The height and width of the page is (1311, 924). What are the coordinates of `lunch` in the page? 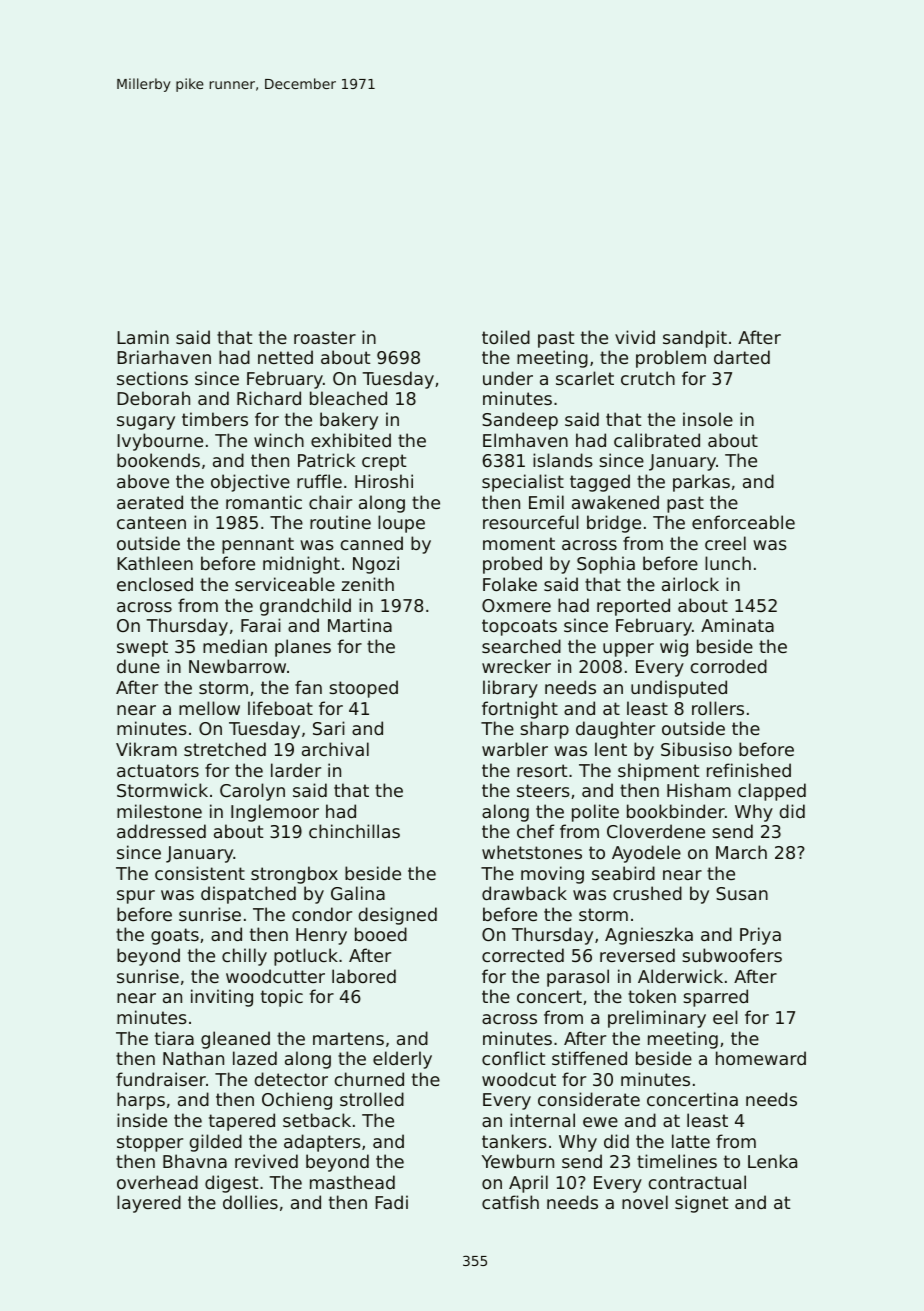 It's located at (728, 563).
